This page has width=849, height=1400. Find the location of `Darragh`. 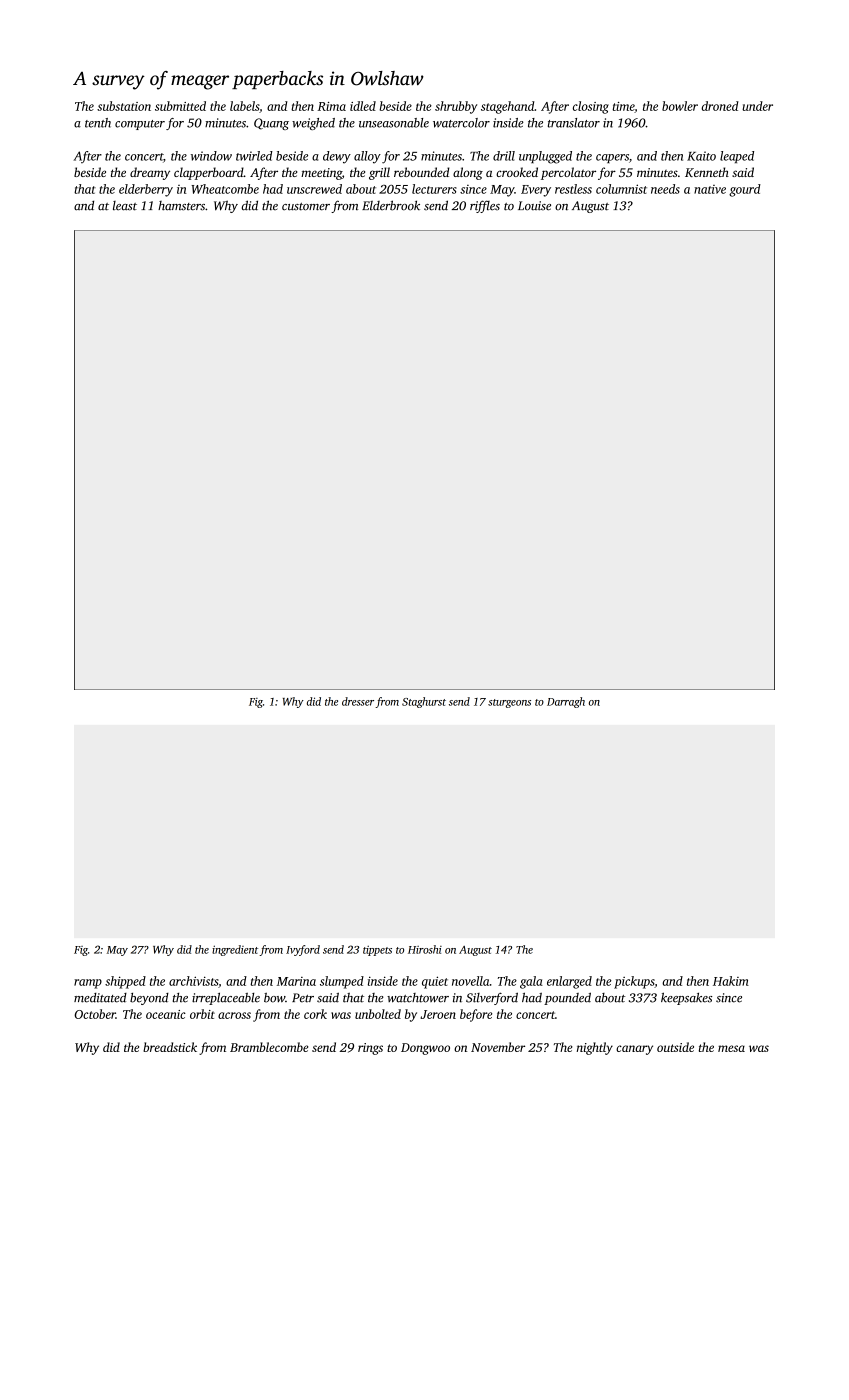

Darragh is located at coordinates (566, 702).
